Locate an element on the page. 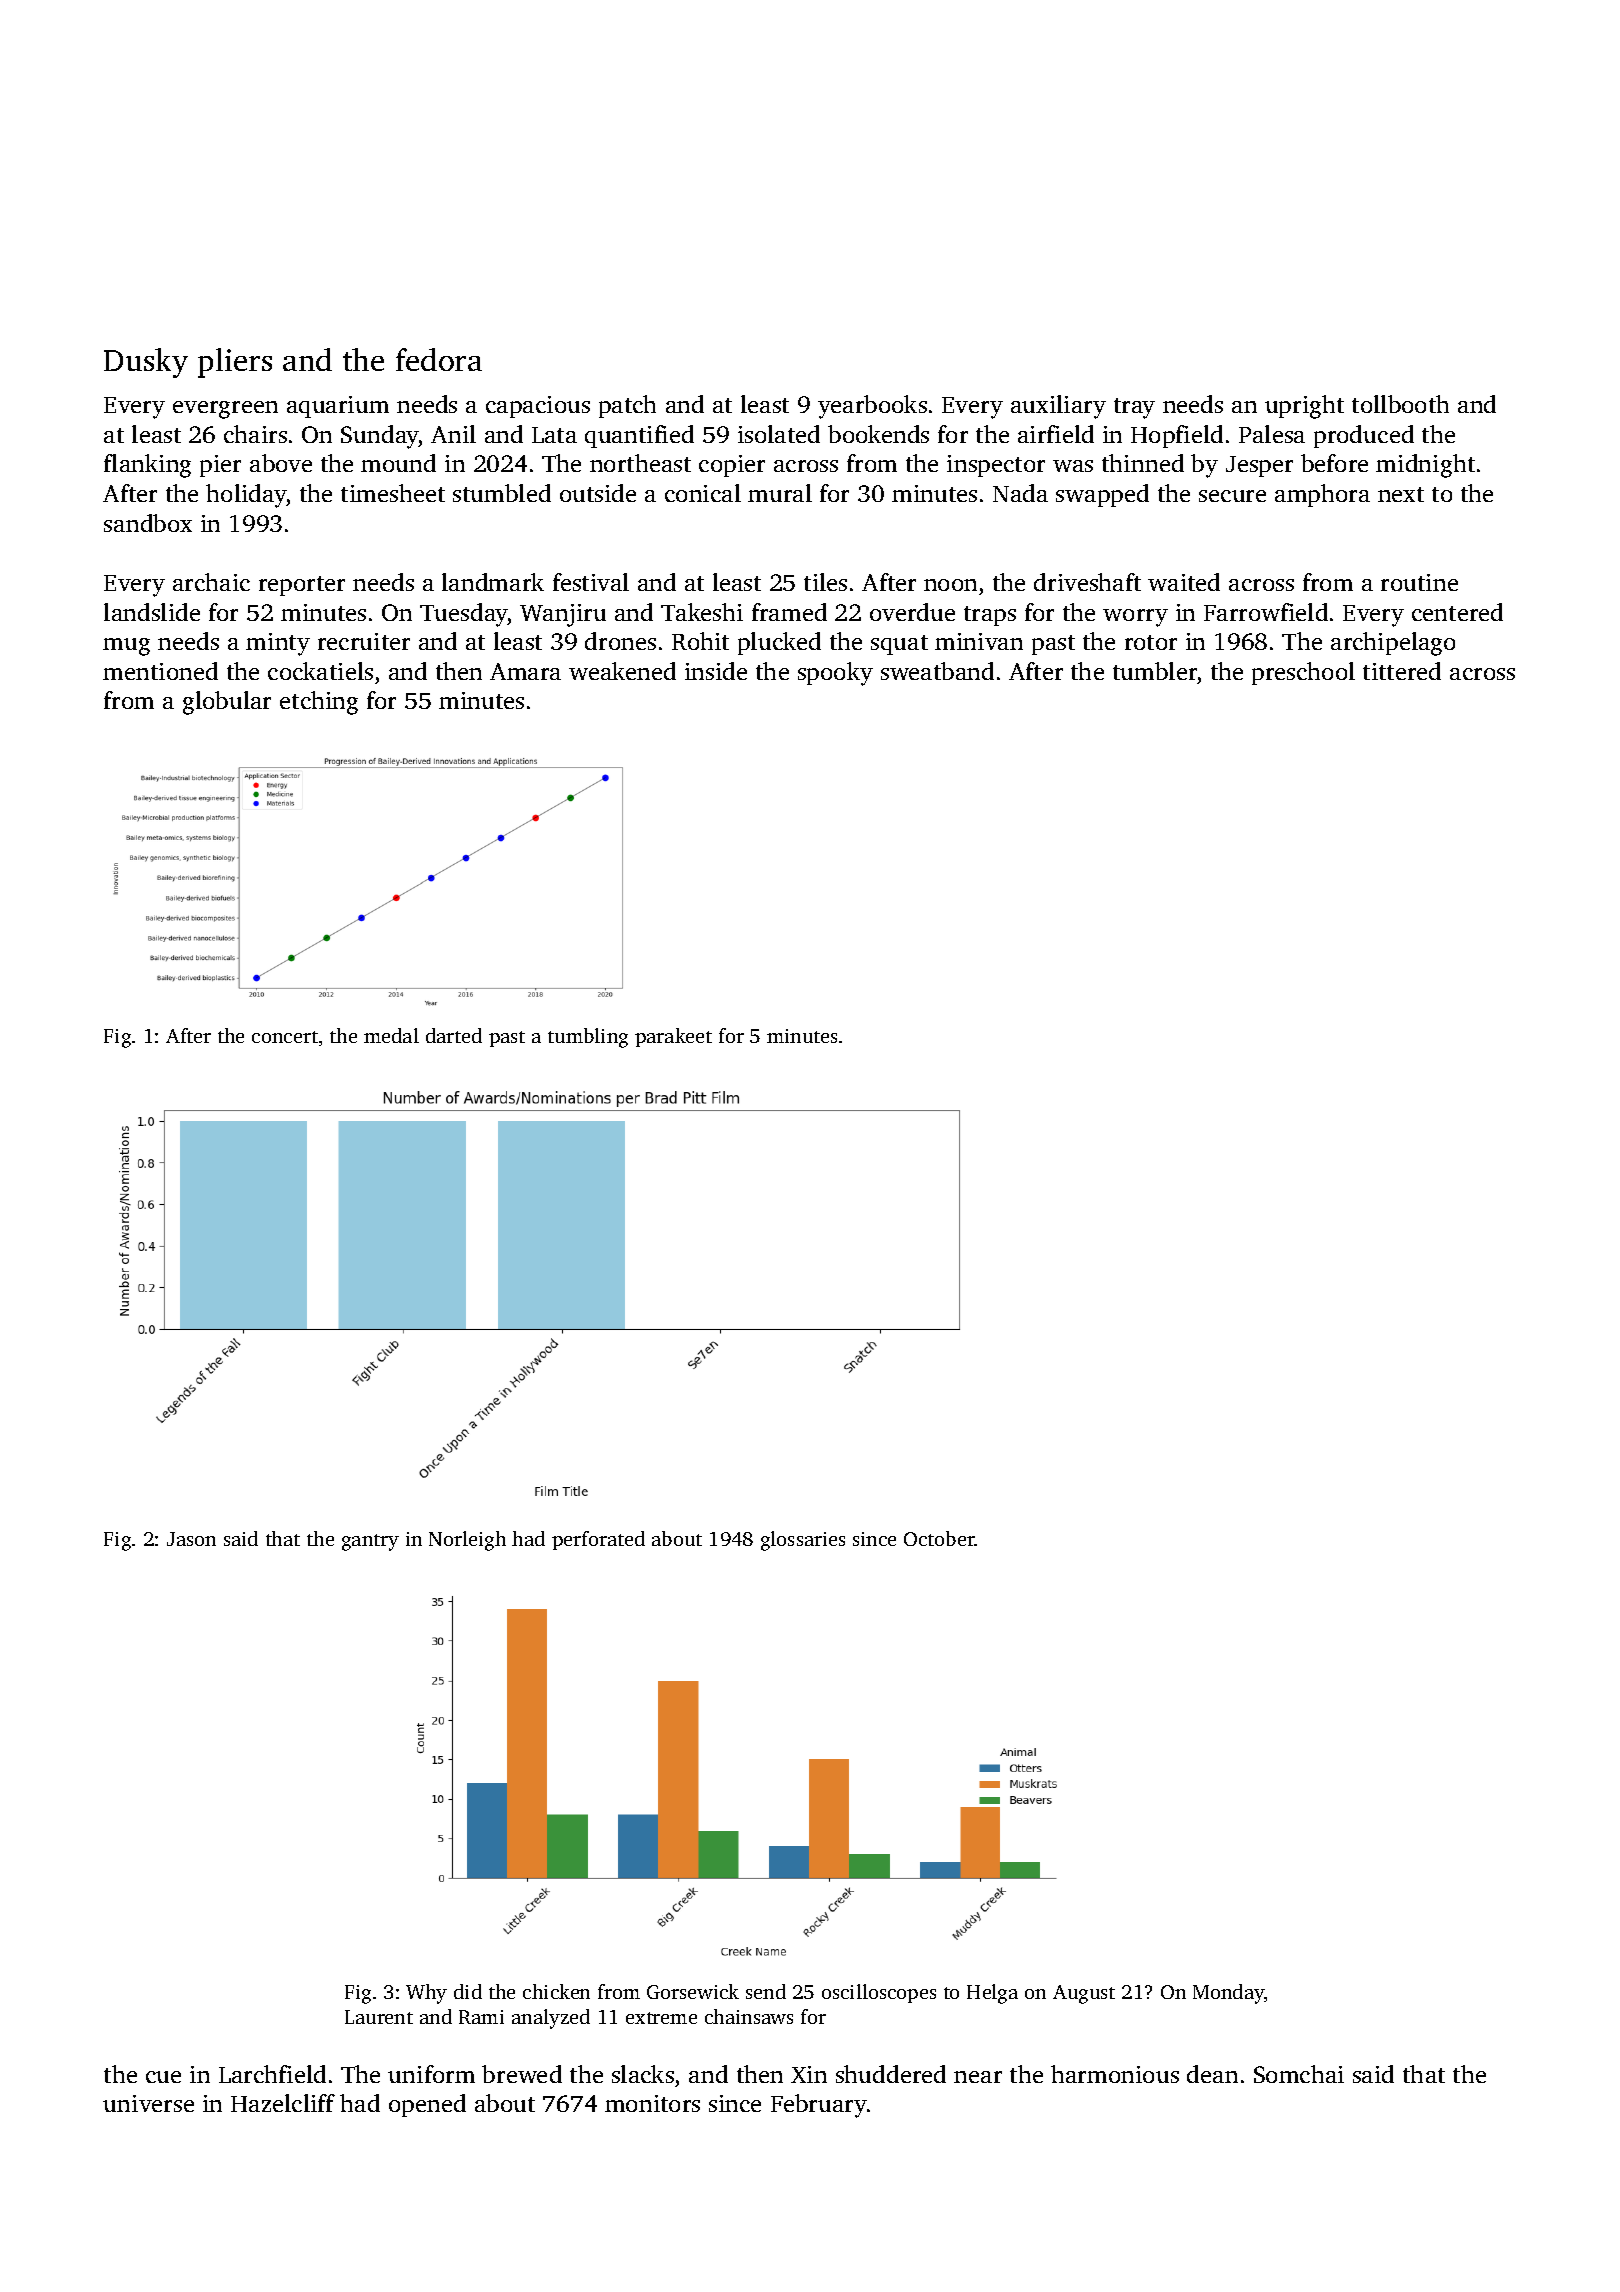  perforated is located at coordinates (598, 1540).
